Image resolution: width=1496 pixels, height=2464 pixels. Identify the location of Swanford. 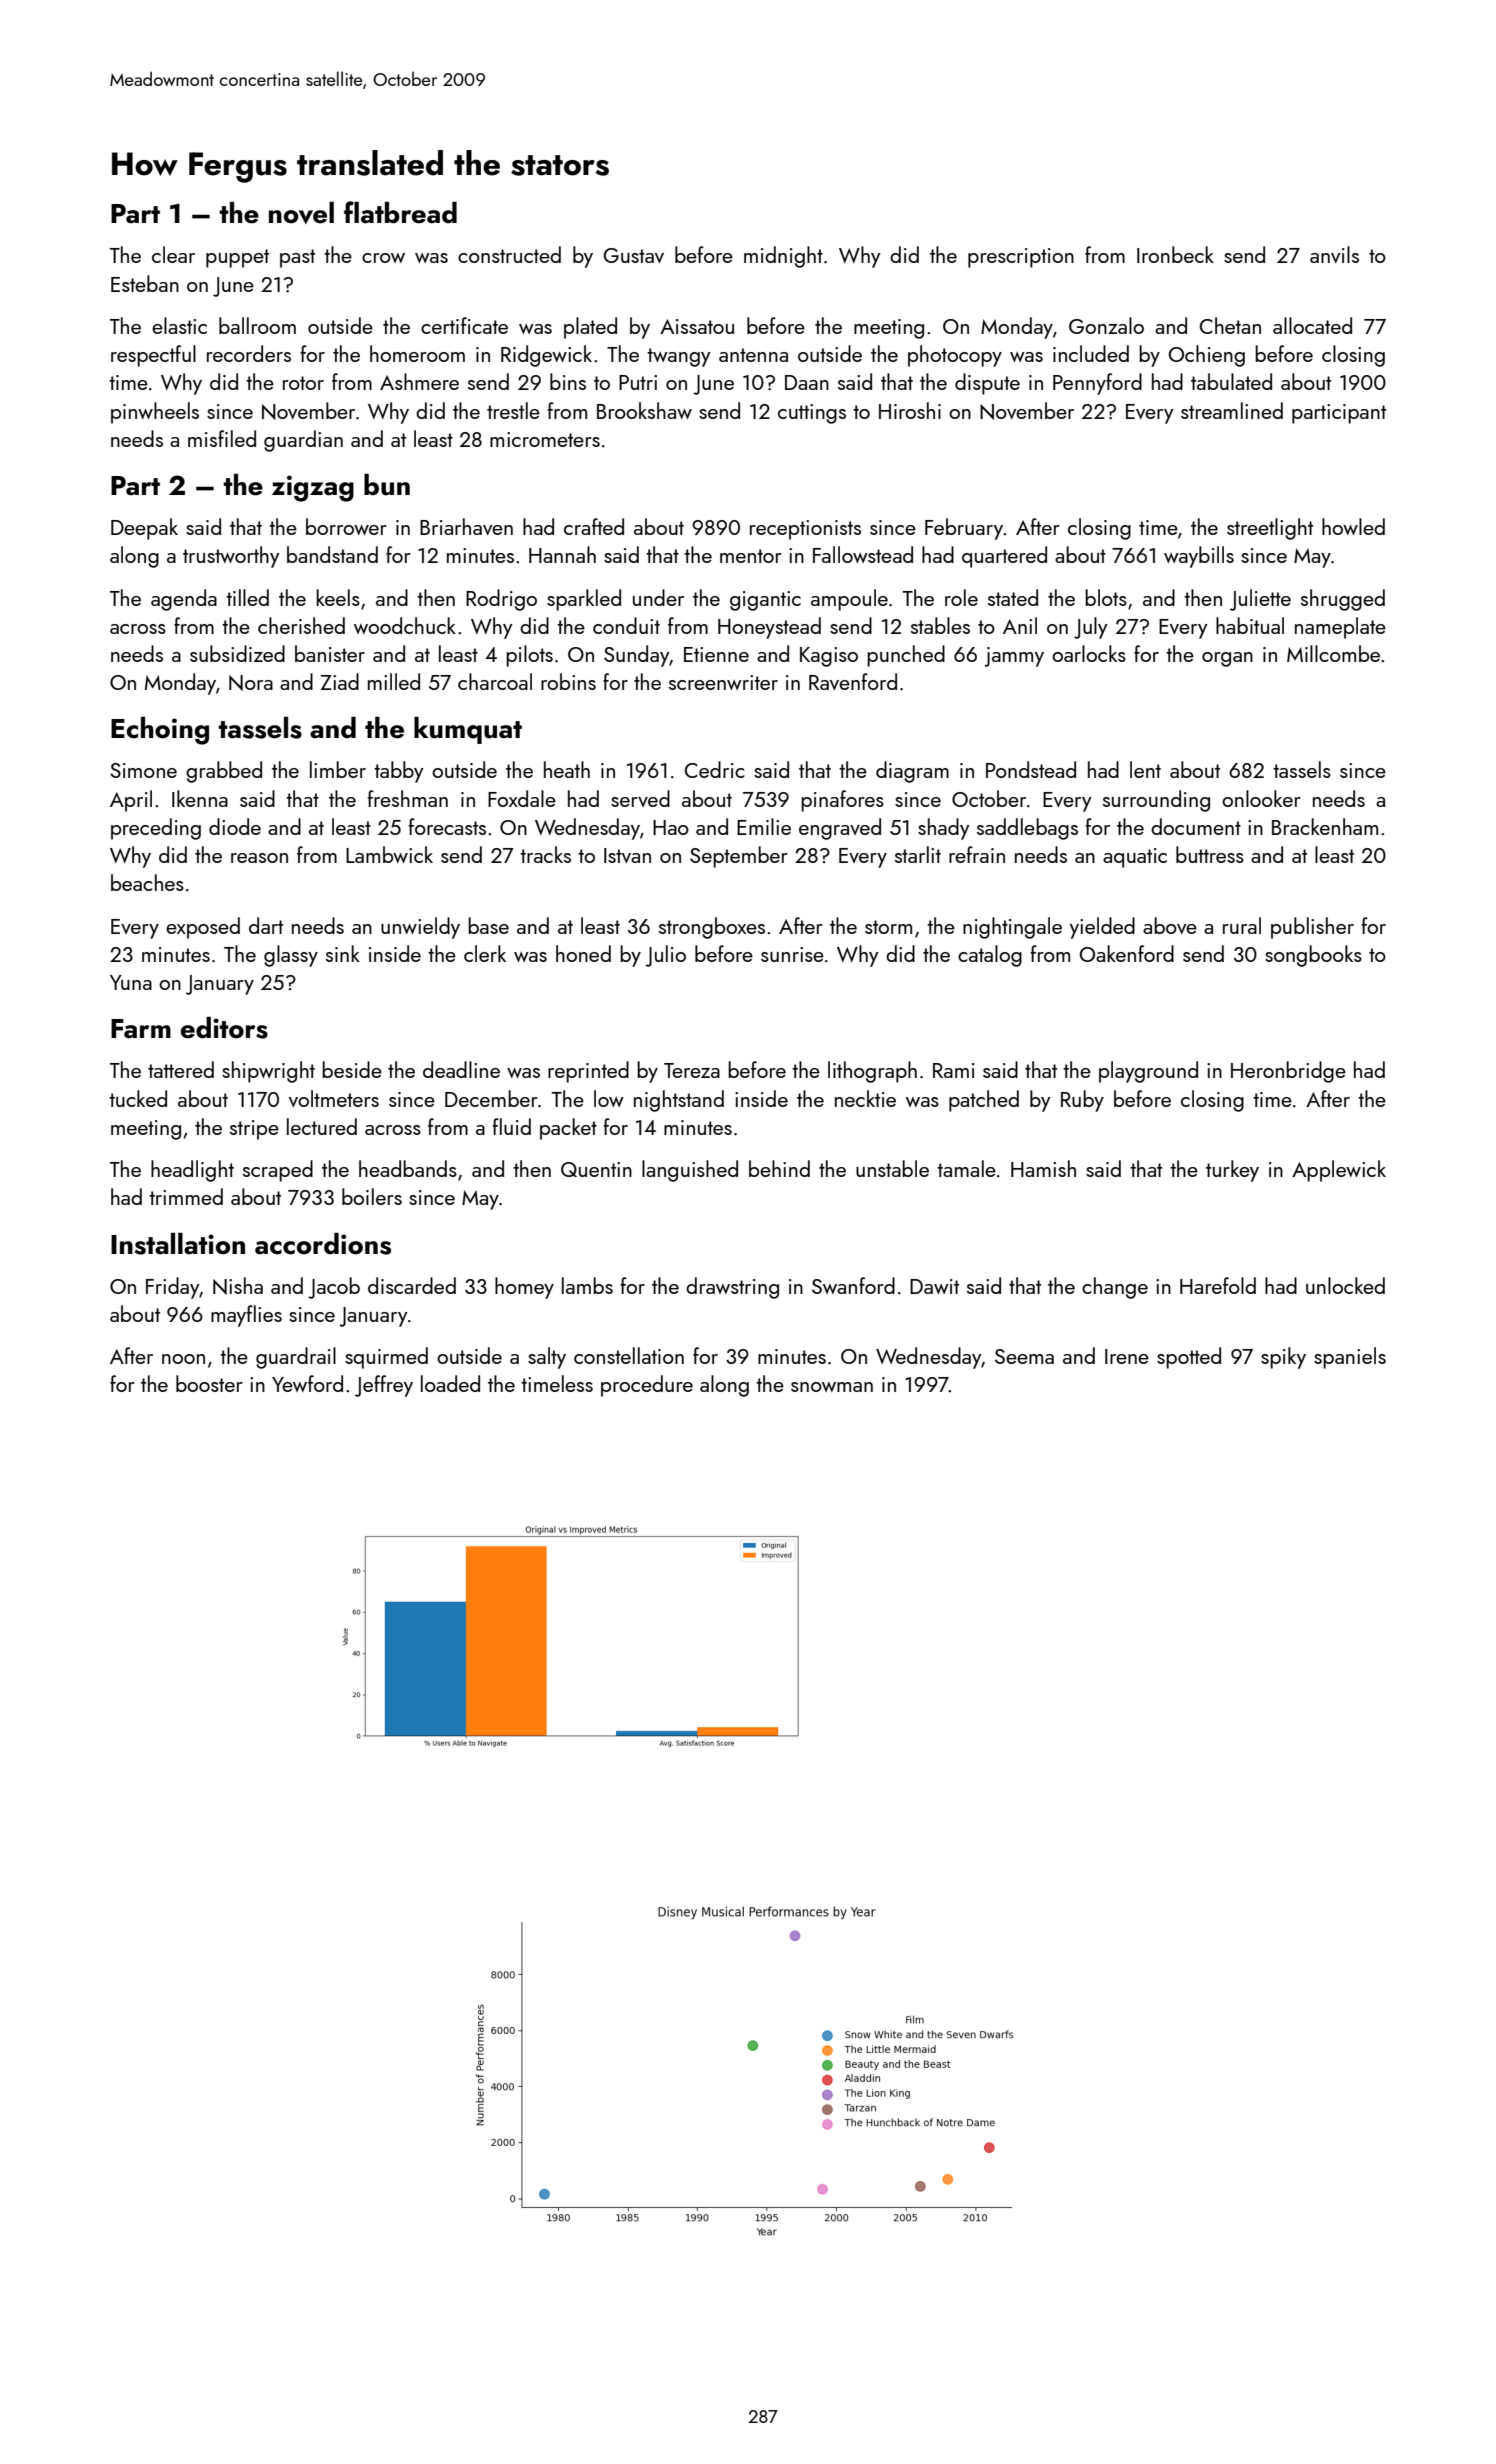
(853, 1285).
